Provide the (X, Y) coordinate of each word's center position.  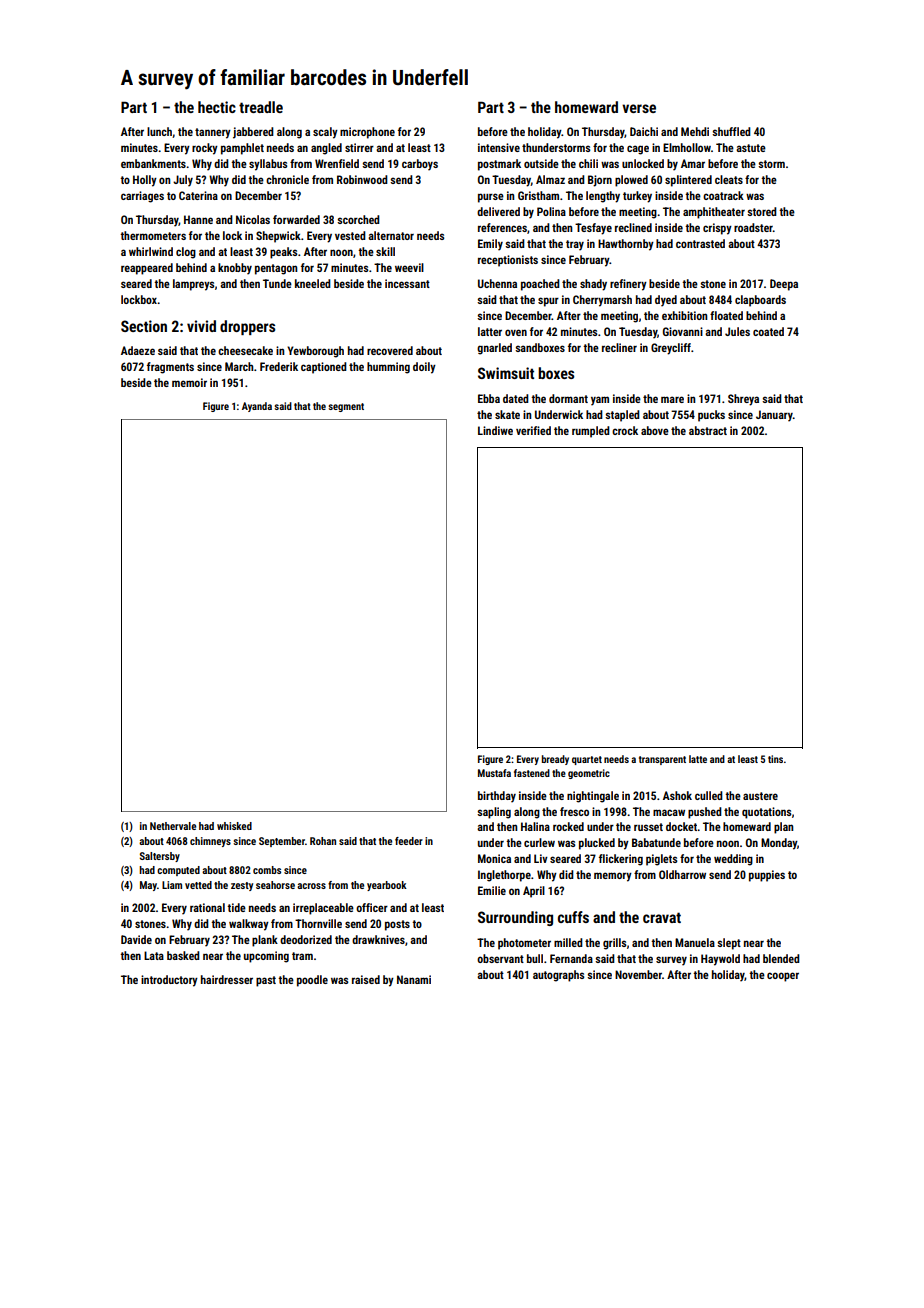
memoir (189, 382)
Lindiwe (495, 430)
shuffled (731, 131)
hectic (217, 107)
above (655, 430)
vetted (198, 885)
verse (639, 108)
